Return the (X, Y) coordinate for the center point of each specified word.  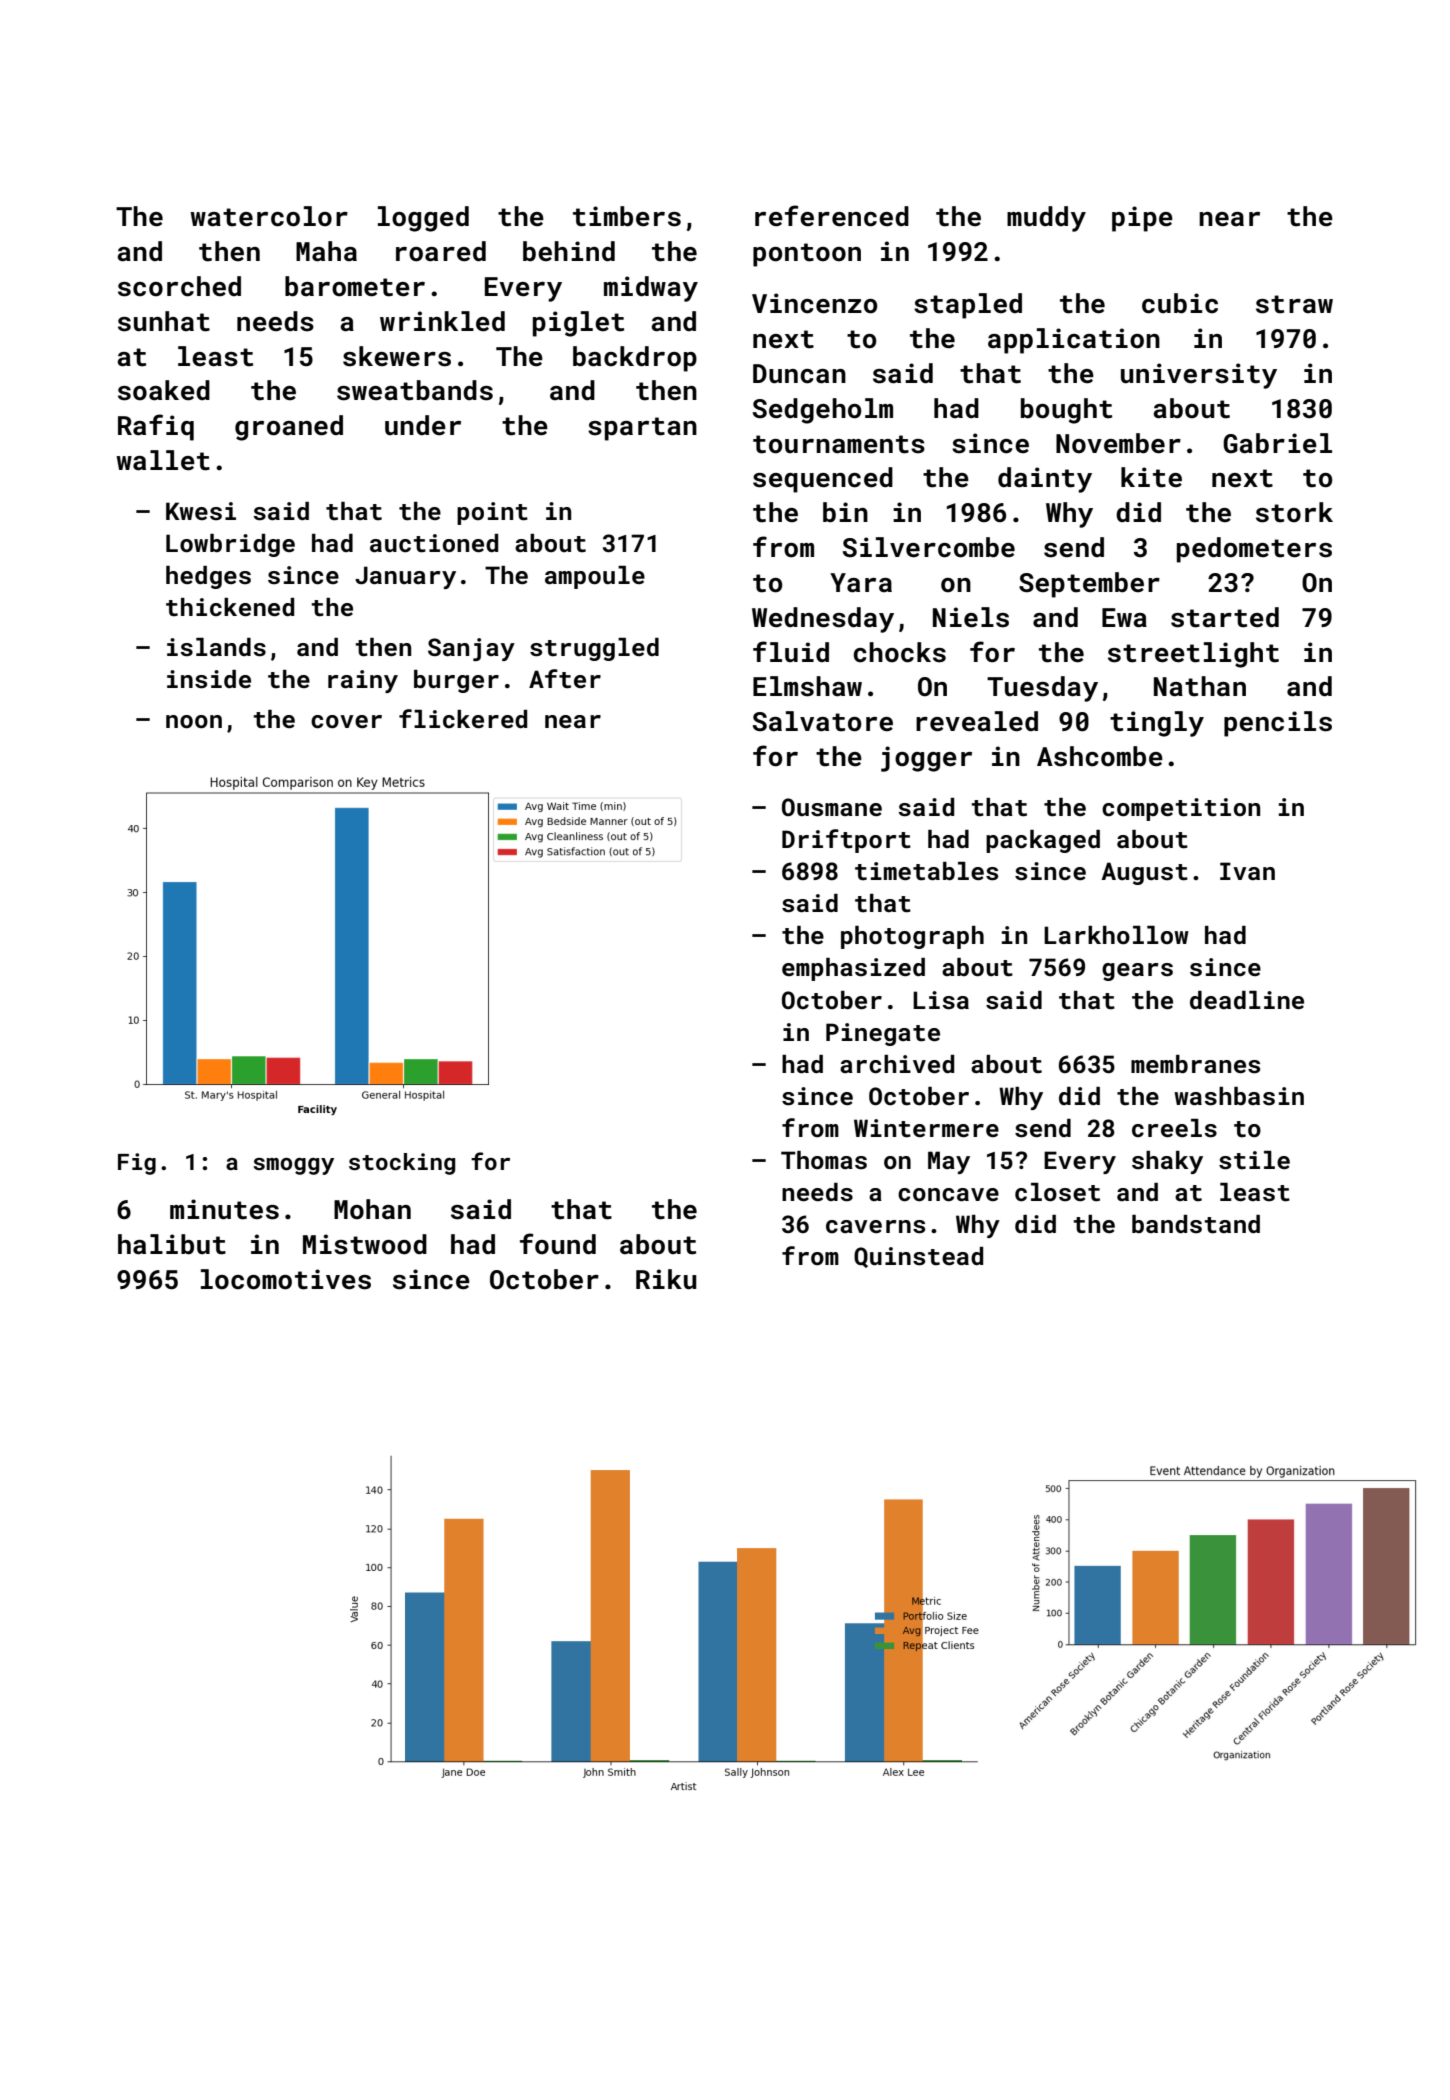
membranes (1195, 1064)
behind (569, 251)
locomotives (286, 1279)
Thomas (824, 1160)
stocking (402, 1164)
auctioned (434, 543)
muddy (1046, 219)
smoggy (293, 1166)
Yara (861, 583)
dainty (1045, 480)
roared (441, 251)
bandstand (1196, 1224)
